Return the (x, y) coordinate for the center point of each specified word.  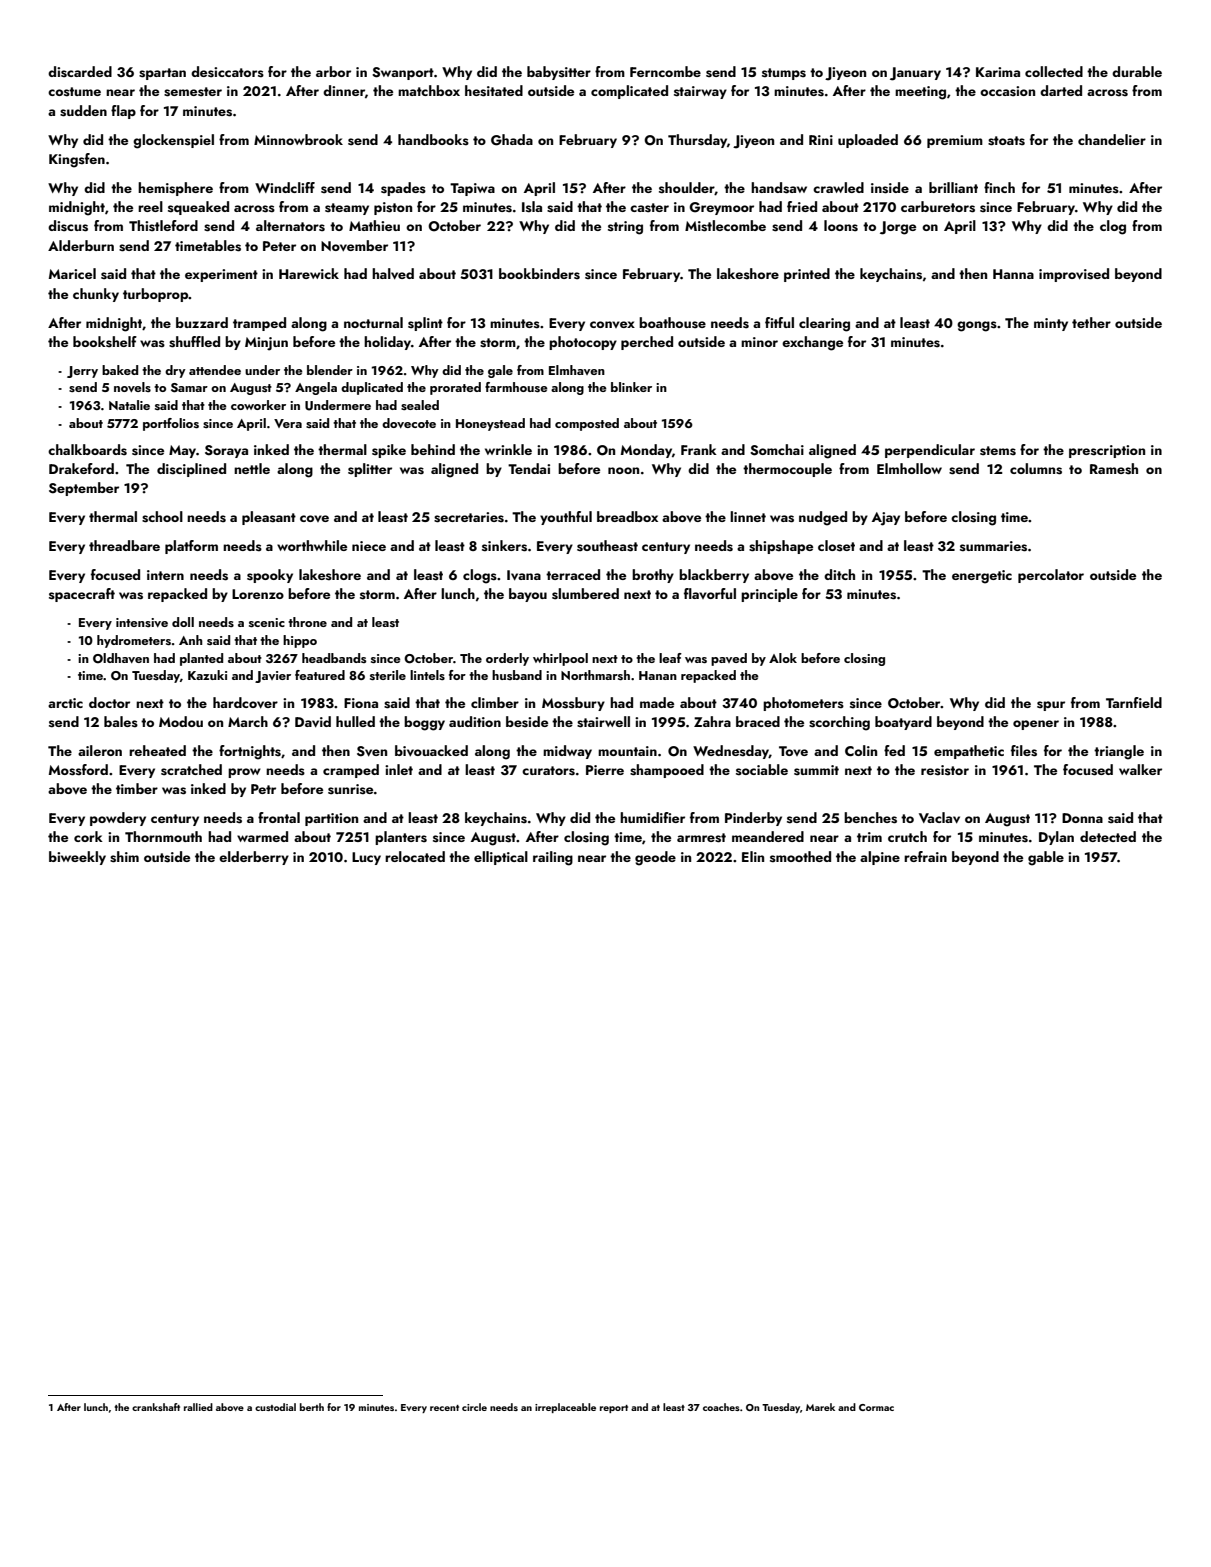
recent (444, 1408)
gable (1046, 858)
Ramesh (1114, 469)
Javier (273, 677)
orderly (507, 659)
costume (74, 92)
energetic (982, 577)
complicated (629, 92)
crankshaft (156, 1407)
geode (655, 858)
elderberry (254, 858)
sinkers (504, 546)
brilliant (953, 187)
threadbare (124, 545)
